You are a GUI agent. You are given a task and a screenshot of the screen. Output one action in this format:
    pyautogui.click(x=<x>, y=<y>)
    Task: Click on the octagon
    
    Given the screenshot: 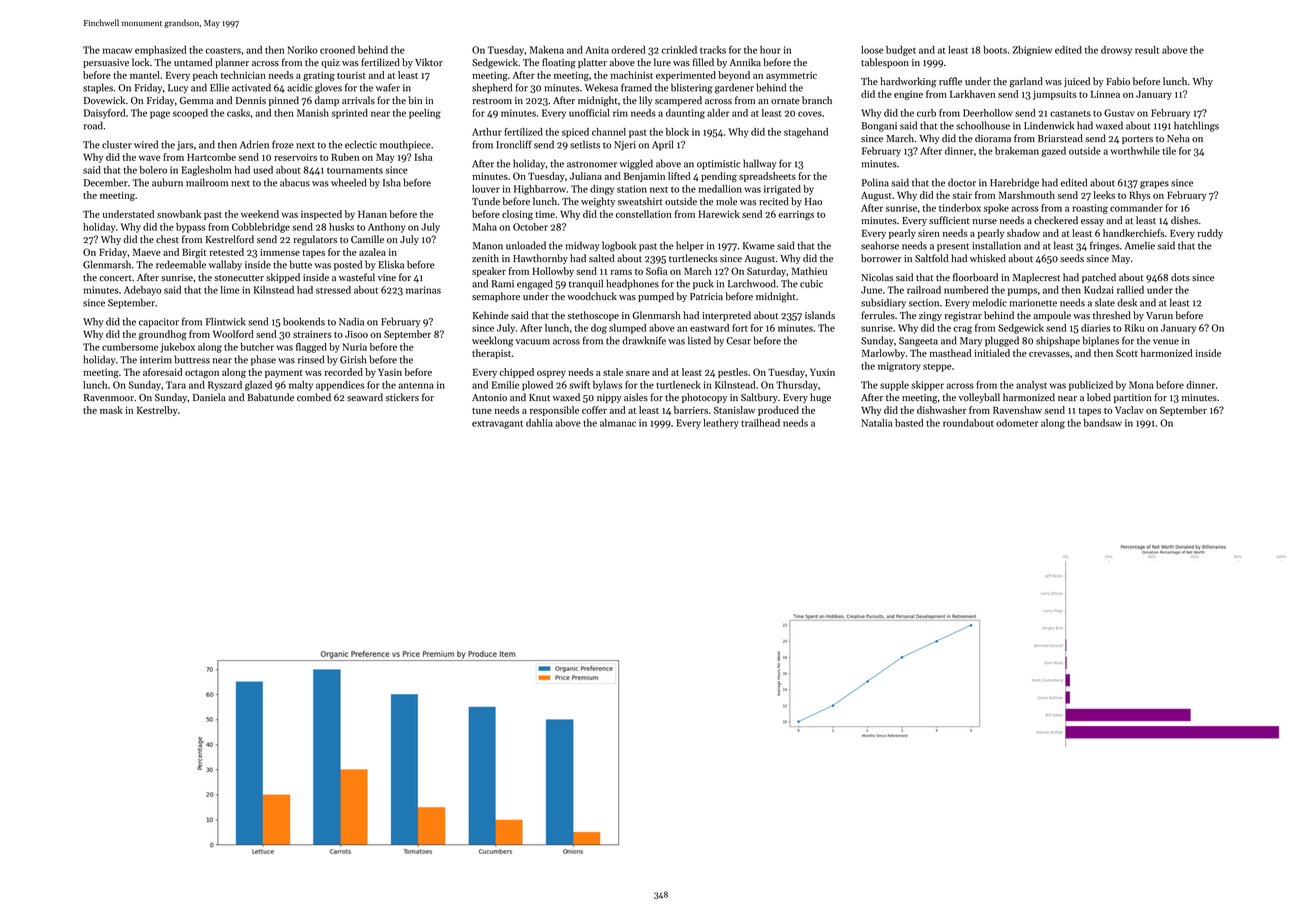 What is the action you would take?
    pyautogui.click(x=202, y=374)
